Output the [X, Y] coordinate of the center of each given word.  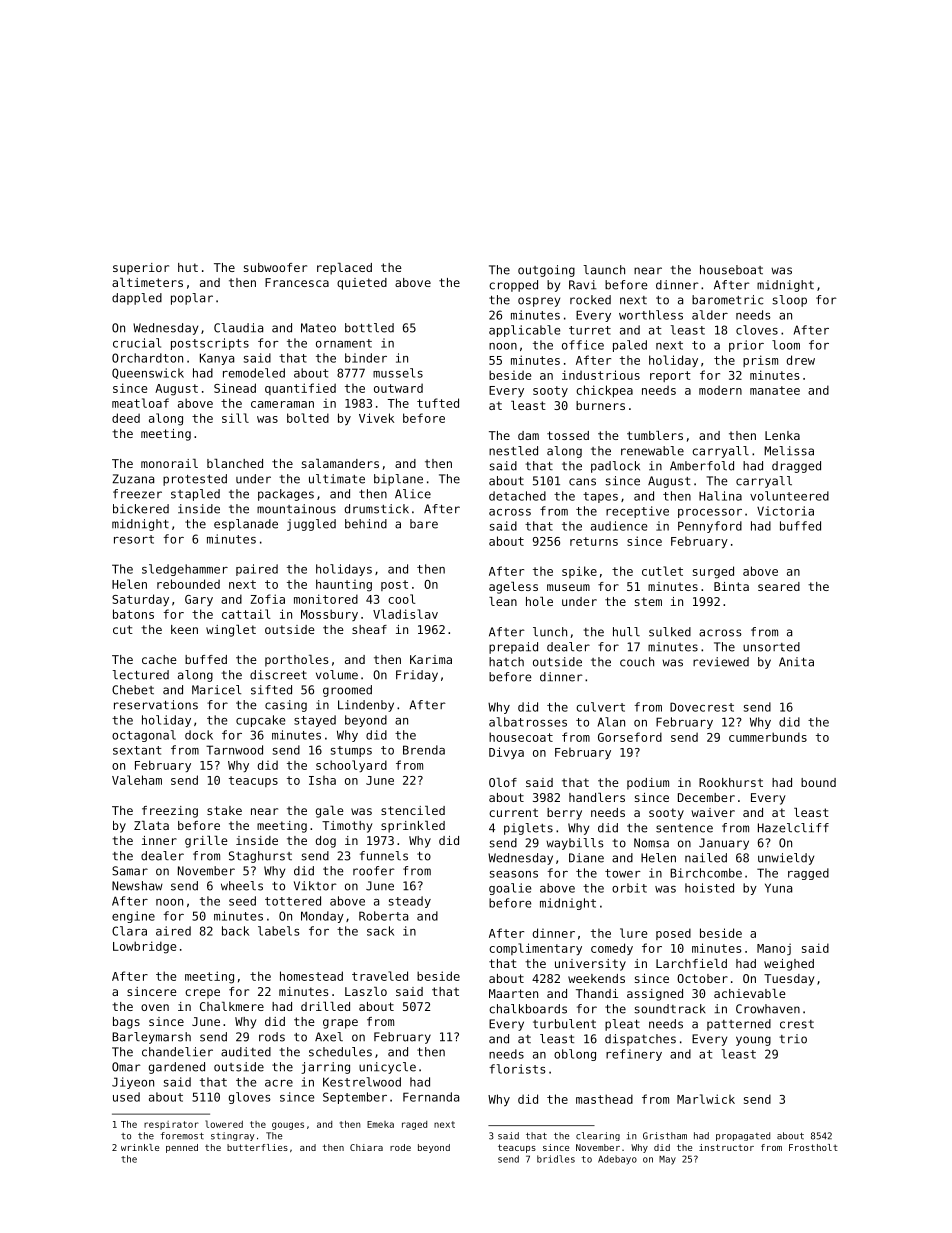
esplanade [246, 525]
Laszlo [366, 991]
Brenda [424, 750]
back [235, 931]
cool [402, 599]
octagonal [144, 736]
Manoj [774, 949]
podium [648, 784]
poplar [192, 299]
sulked [670, 632]
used [126, 1097]
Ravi [583, 285]
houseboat [731, 270]
